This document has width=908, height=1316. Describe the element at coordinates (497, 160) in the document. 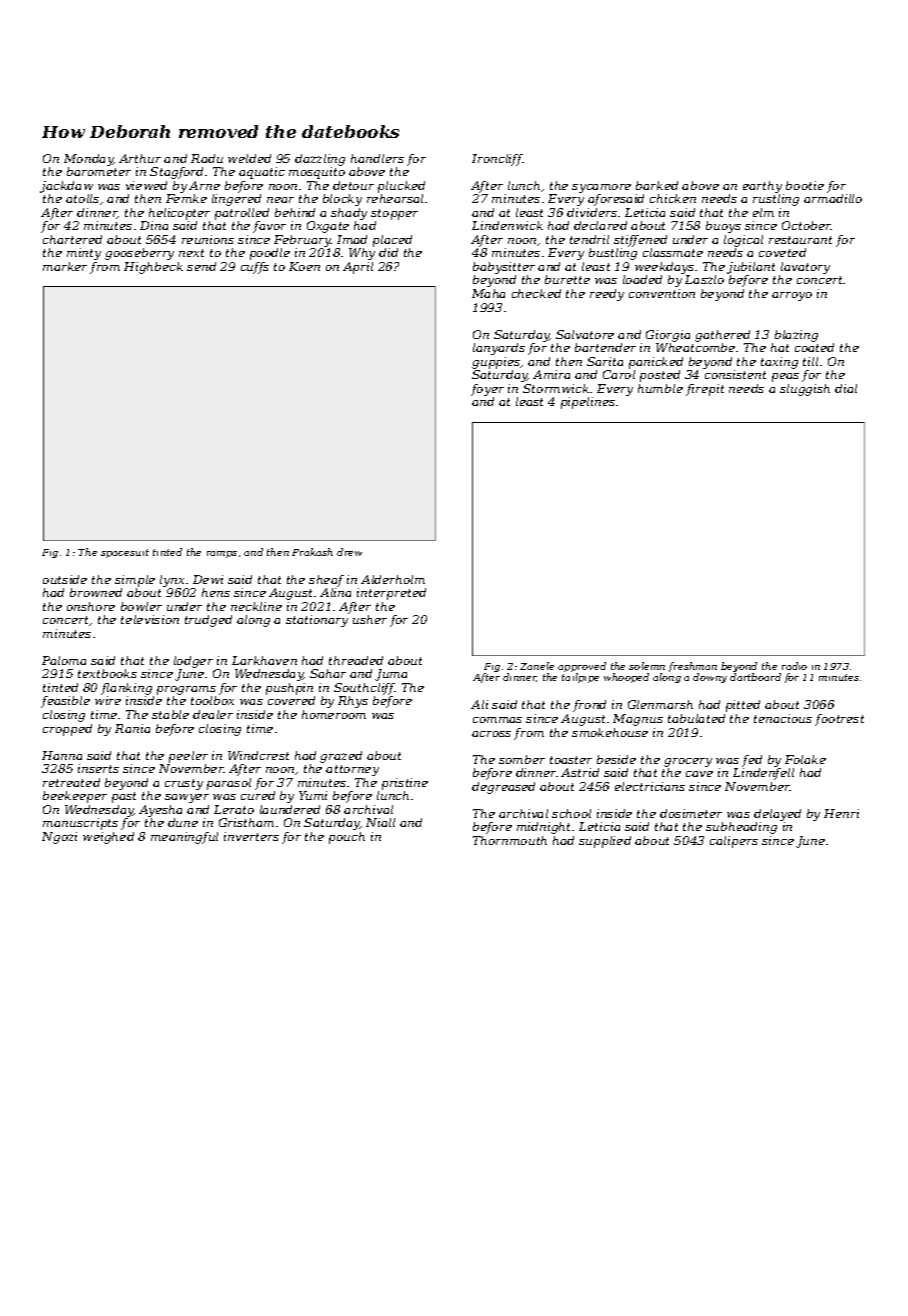

I see `Ironcliff` at that location.
